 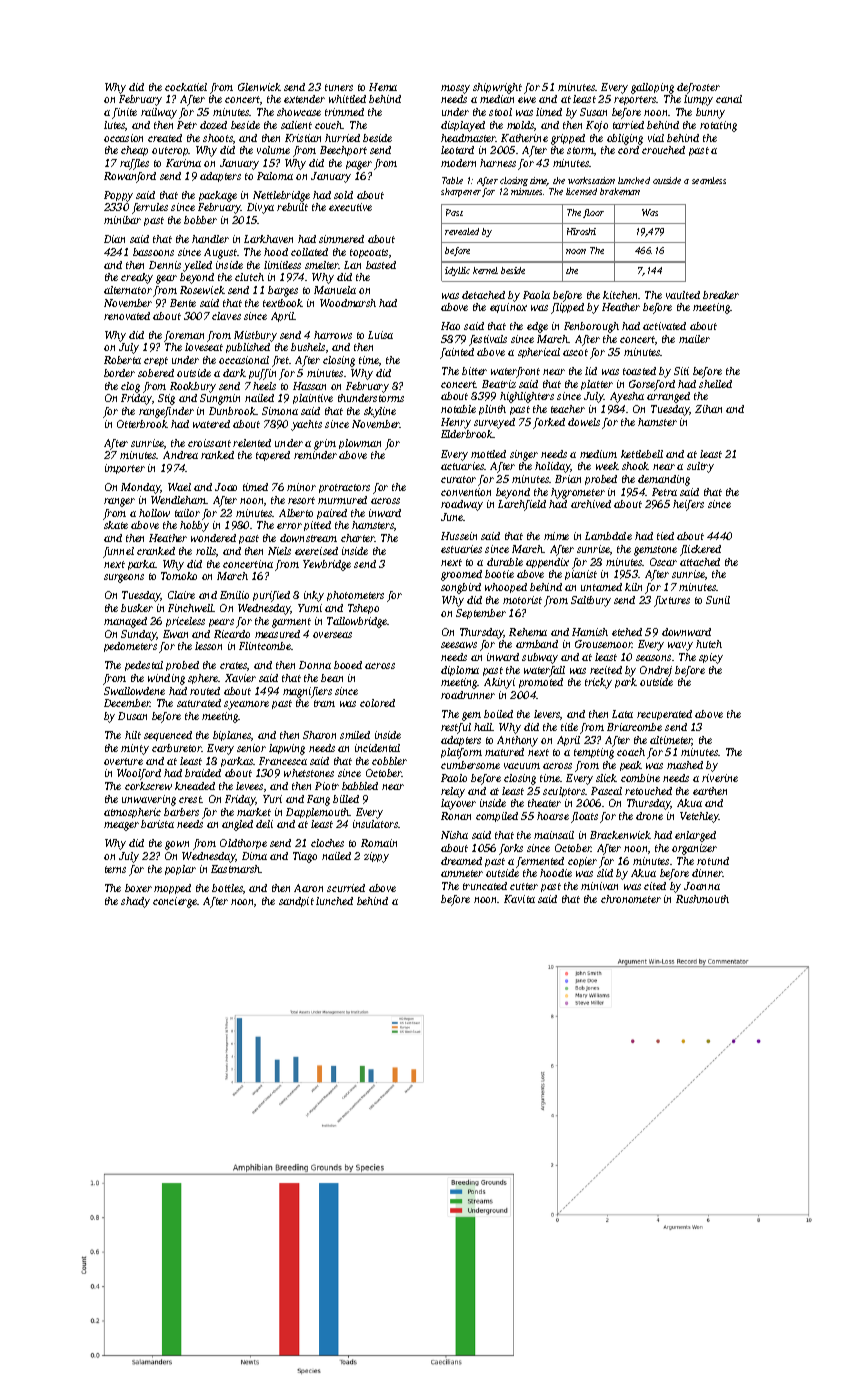 What do you see at coordinates (656, 671) in the screenshot?
I see `Ondrej` at bounding box center [656, 671].
